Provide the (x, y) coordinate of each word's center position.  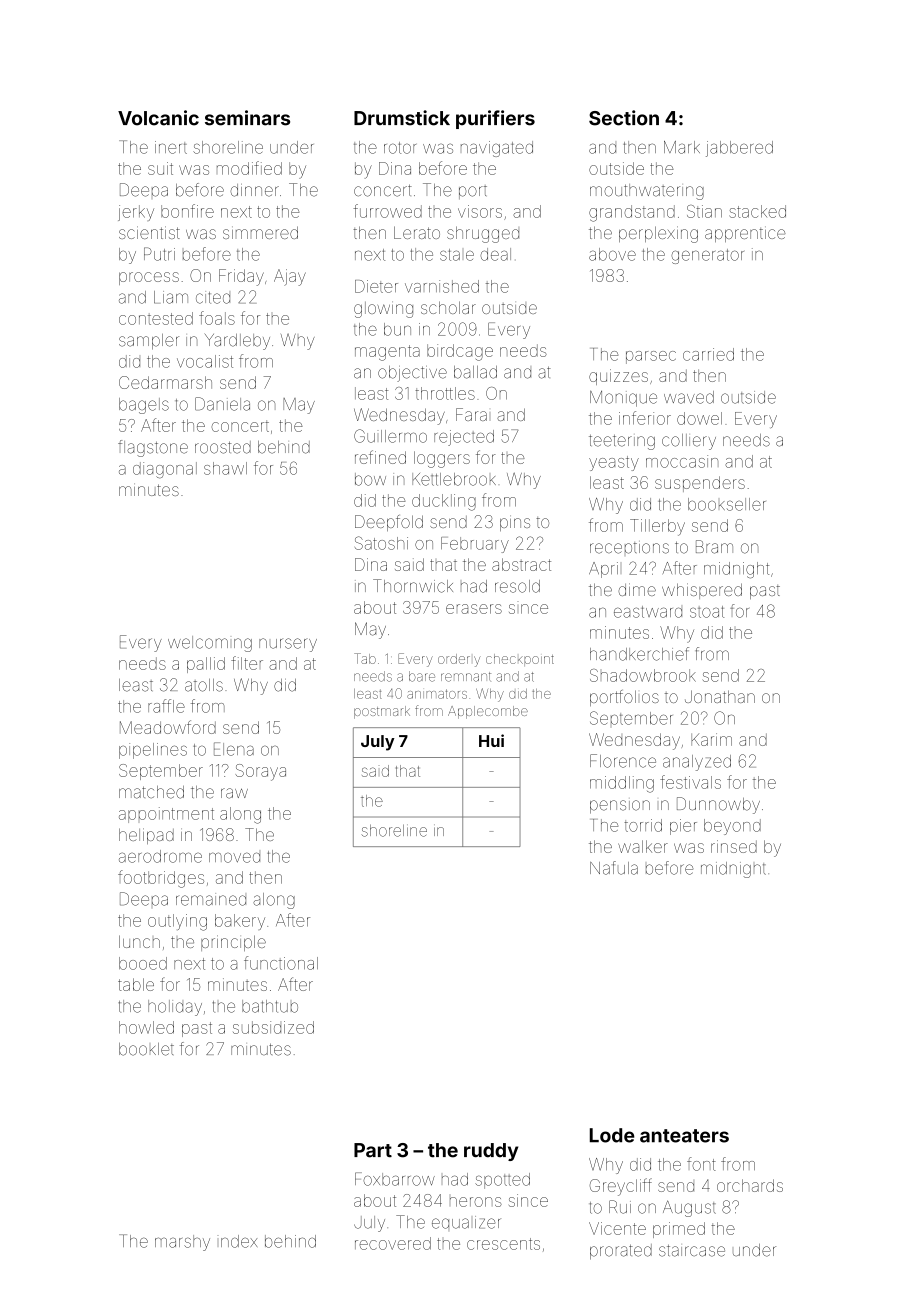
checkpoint (520, 660)
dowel (699, 418)
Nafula (614, 868)
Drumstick (402, 118)
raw (234, 793)
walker (643, 846)
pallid (206, 665)
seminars (247, 118)
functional (281, 963)
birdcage (460, 352)
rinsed (734, 846)
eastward (648, 612)
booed (143, 963)
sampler (149, 342)
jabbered (739, 149)
